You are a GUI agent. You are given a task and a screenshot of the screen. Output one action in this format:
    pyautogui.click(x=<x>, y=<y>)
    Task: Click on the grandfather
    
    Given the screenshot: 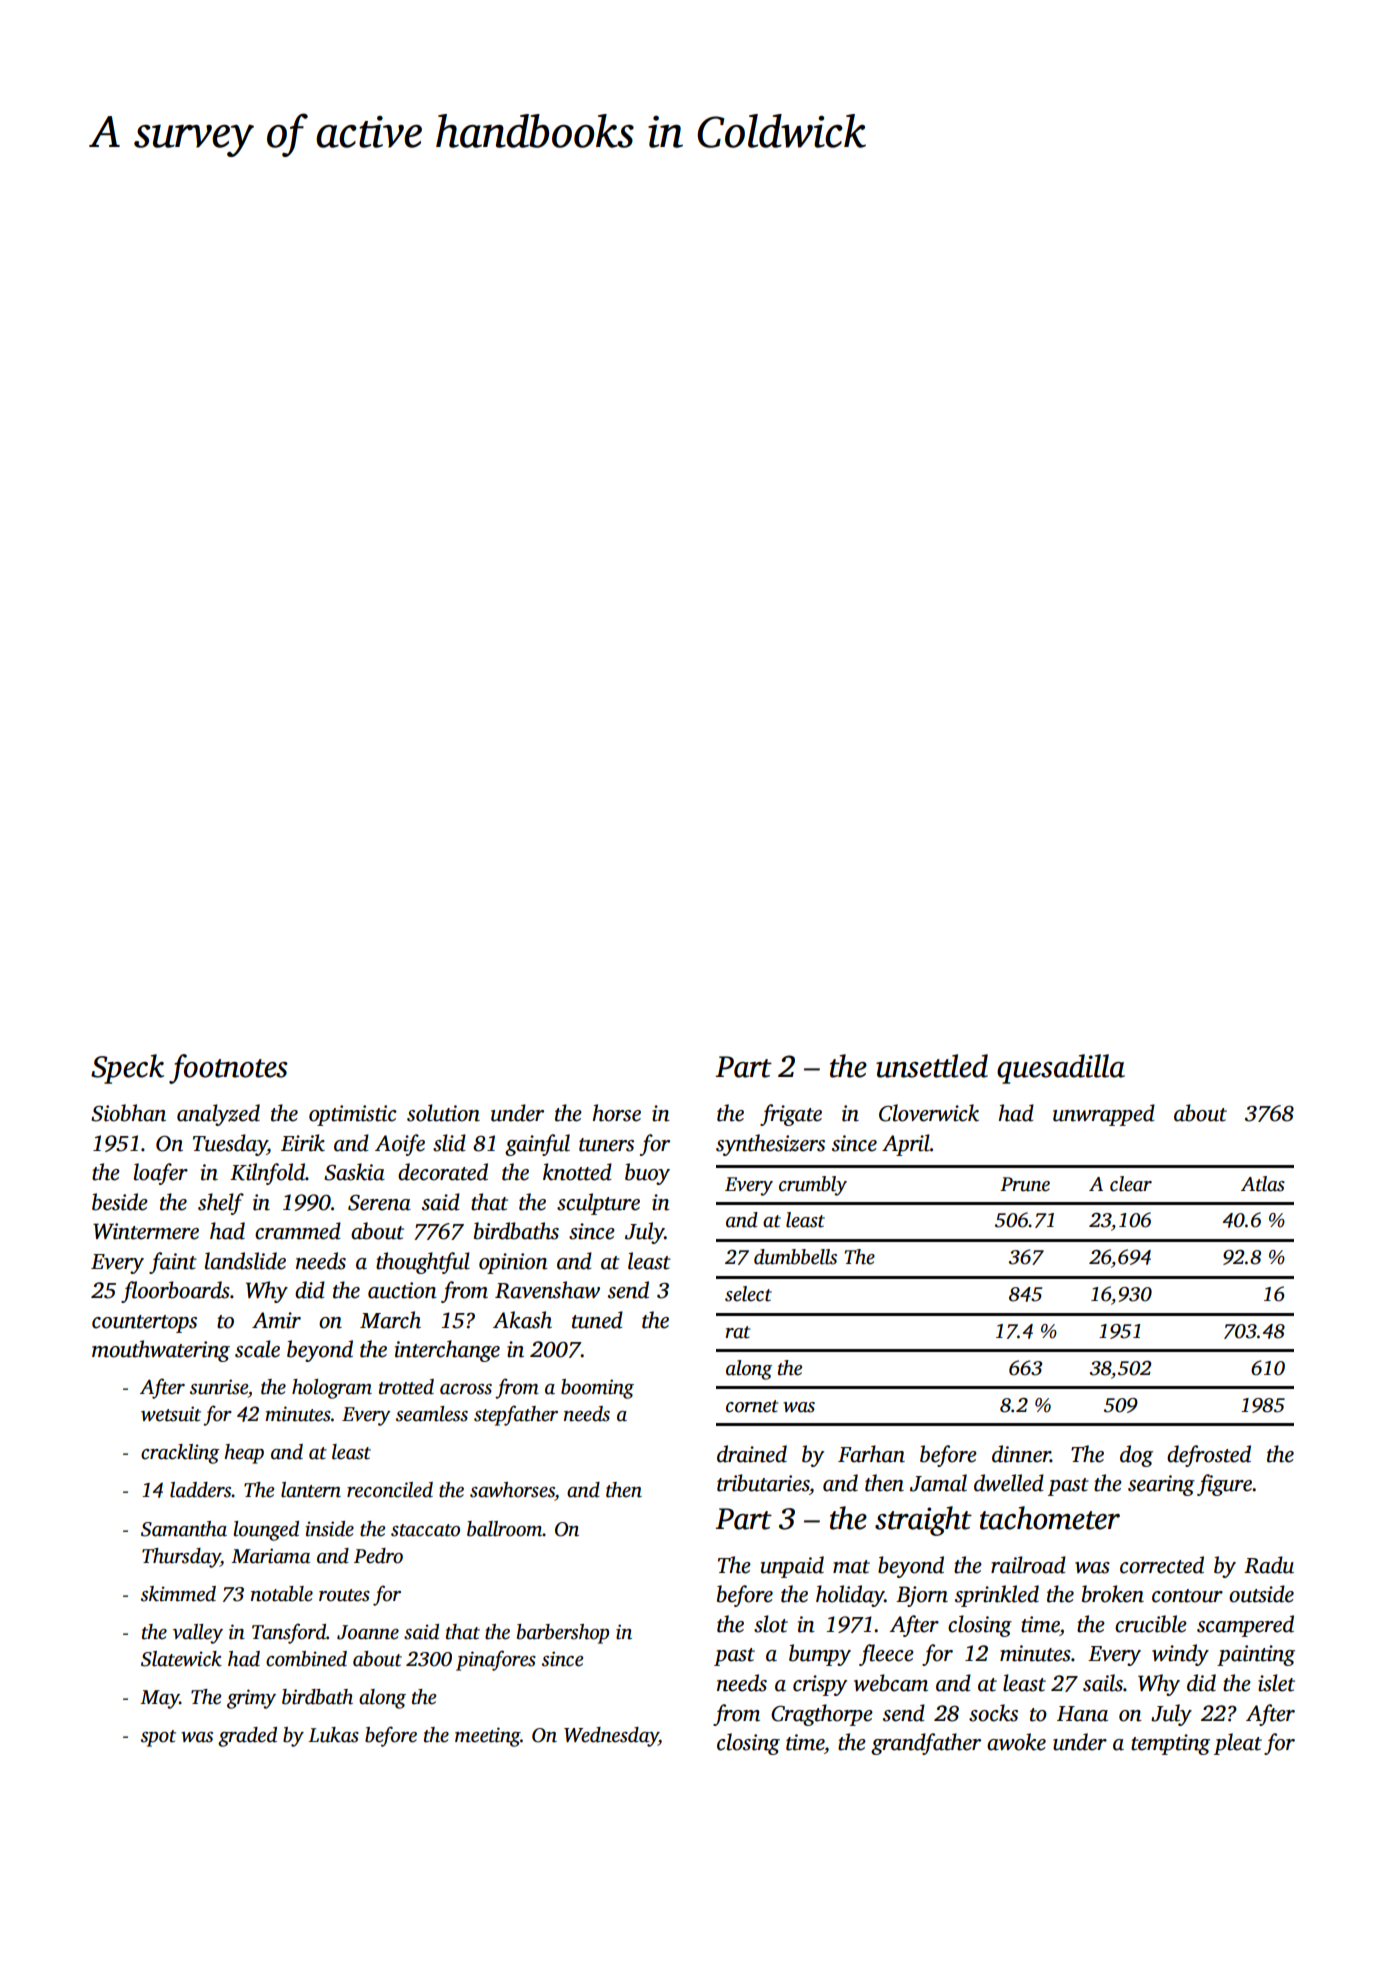 What is the action you would take?
    pyautogui.click(x=926, y=1744)
